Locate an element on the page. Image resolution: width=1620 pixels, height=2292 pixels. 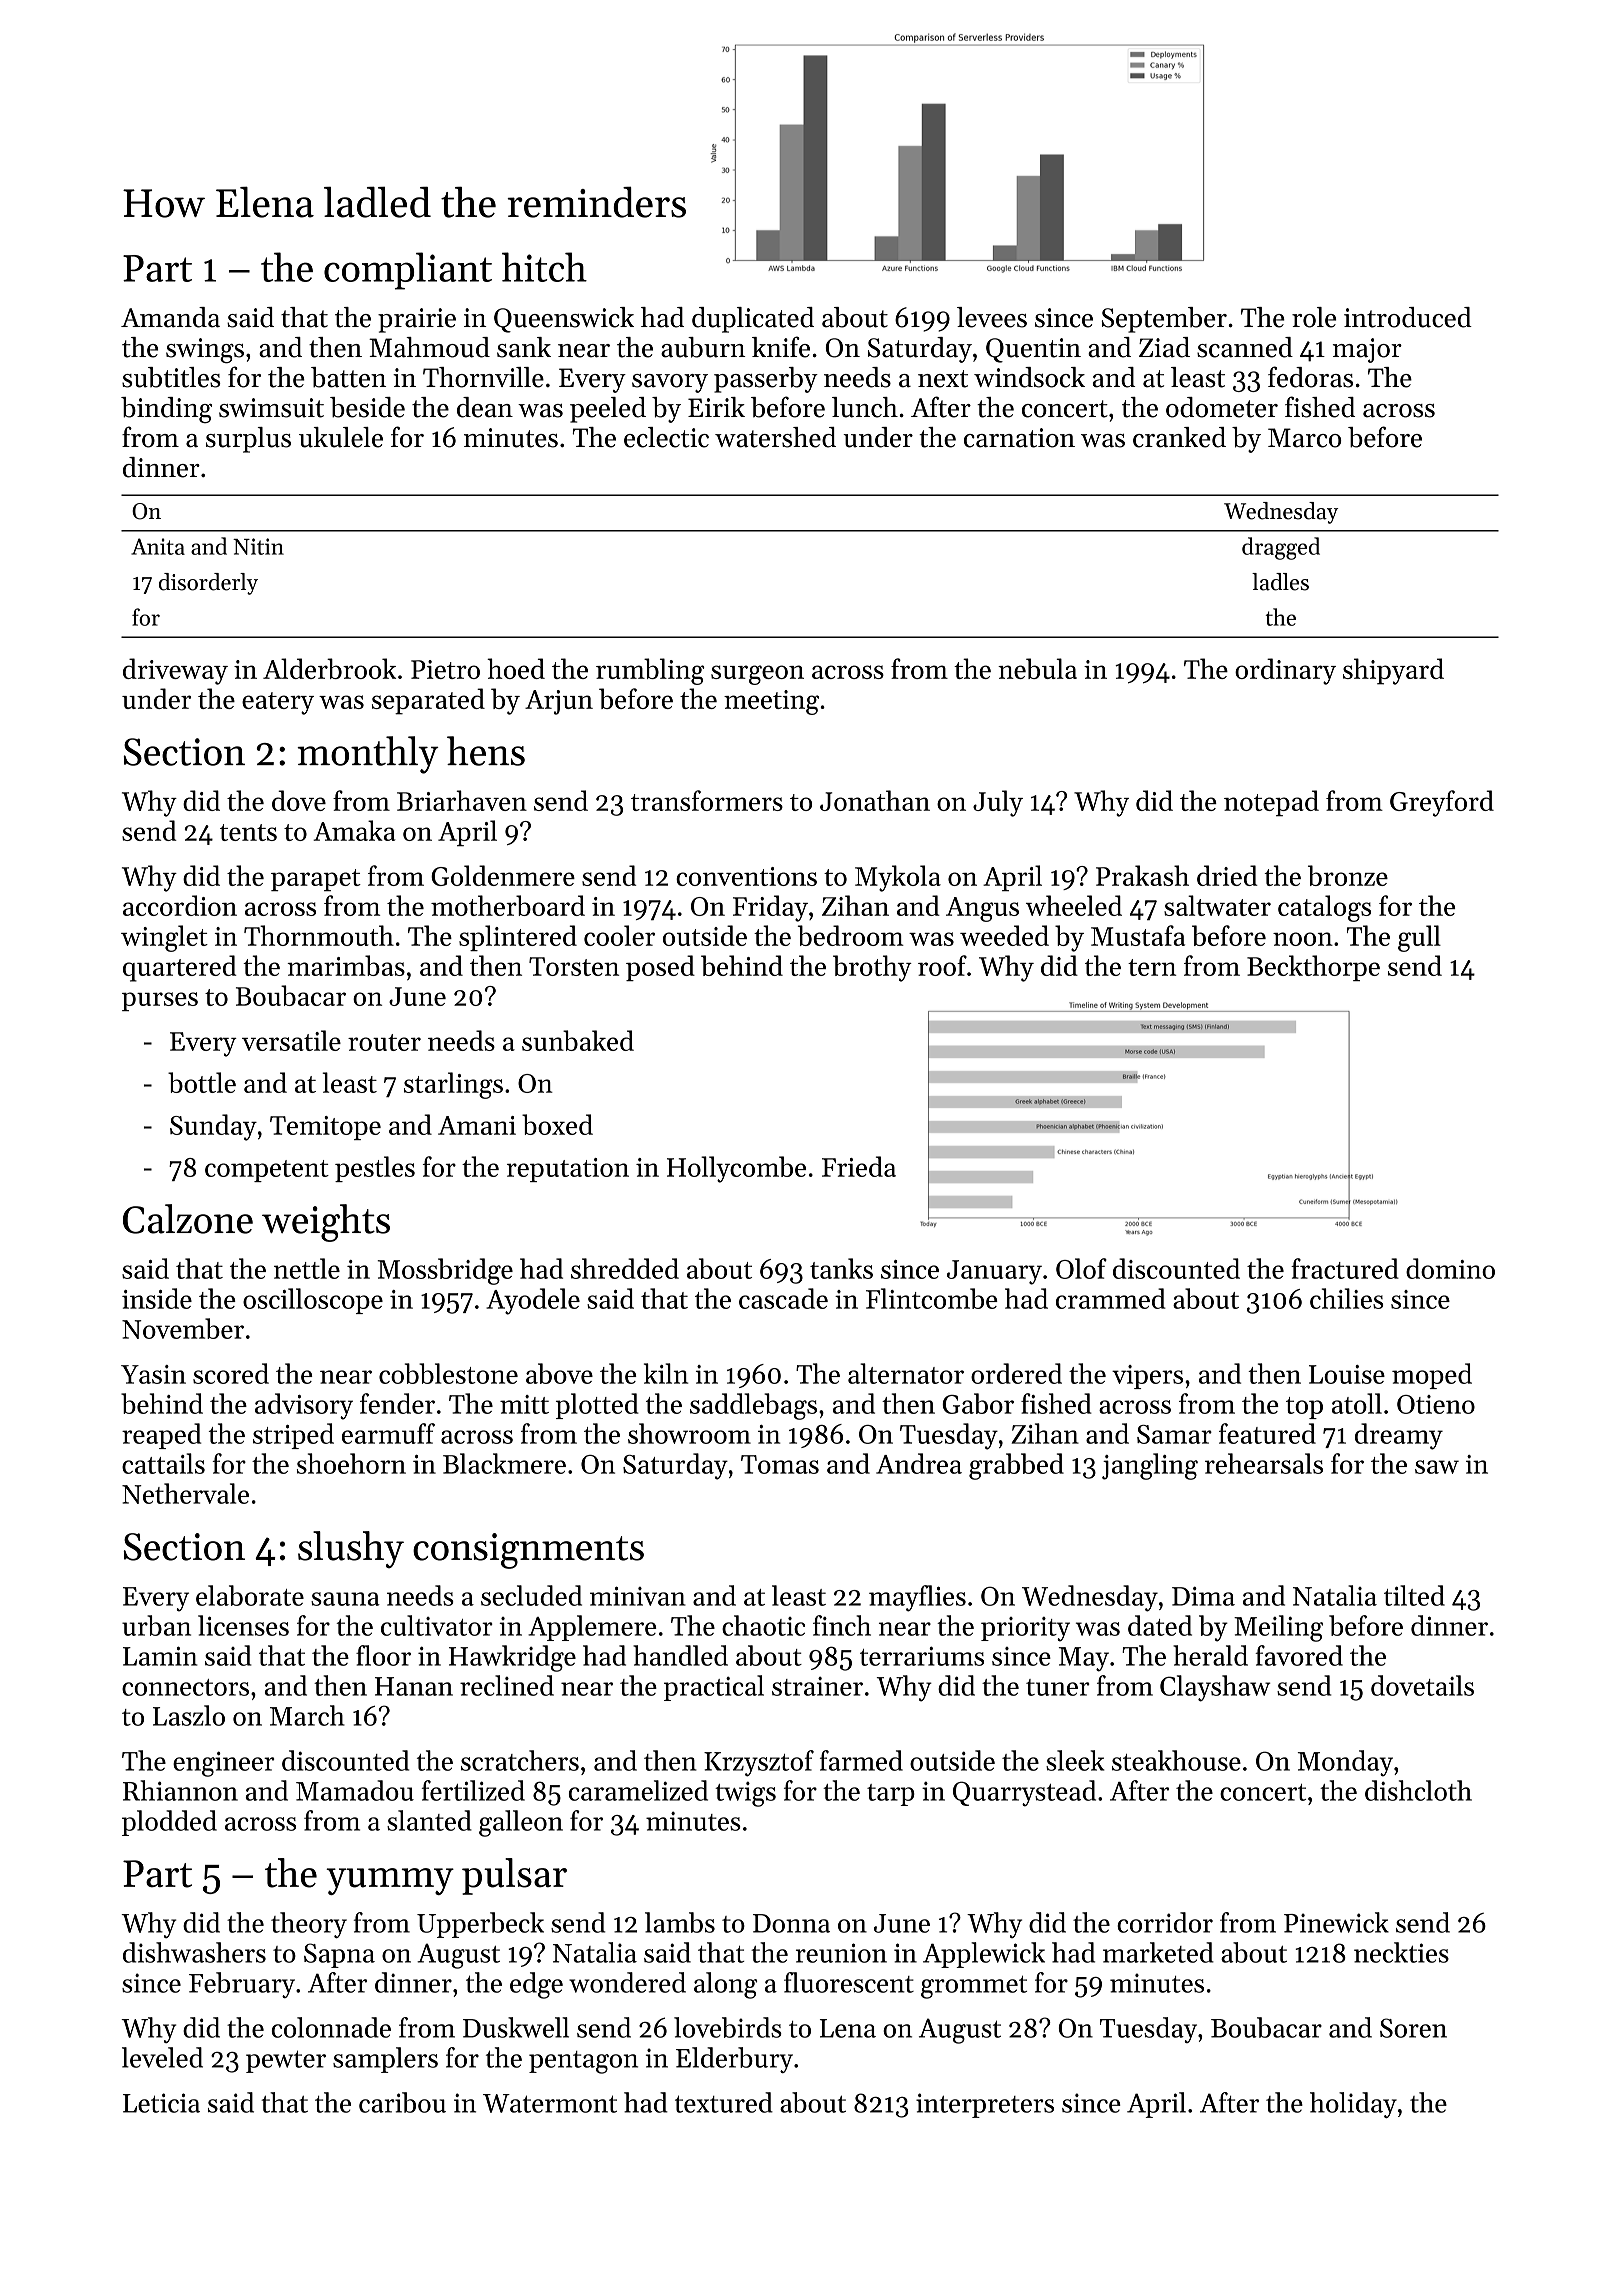
introduced is located at coordinates (1408, 317).
